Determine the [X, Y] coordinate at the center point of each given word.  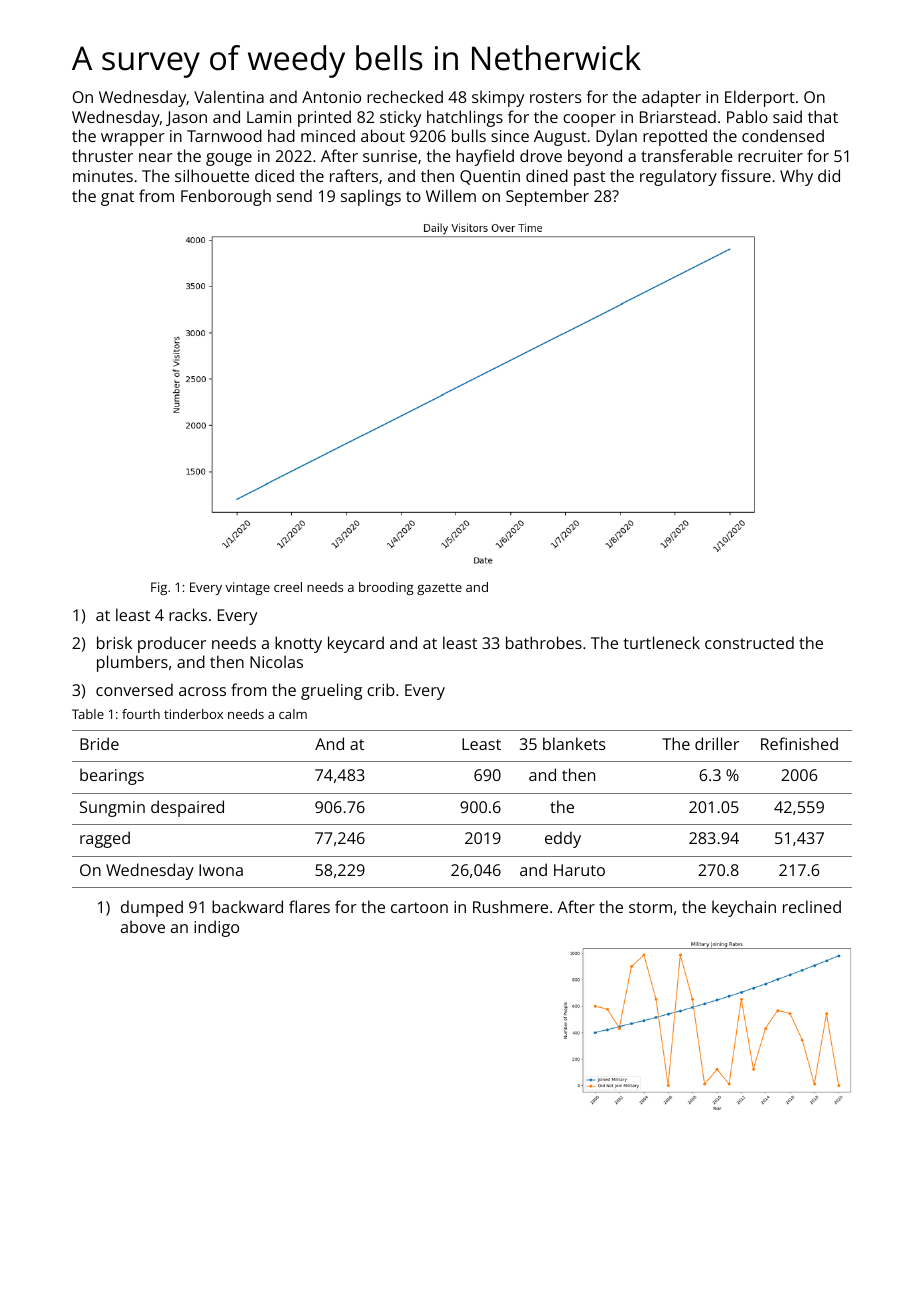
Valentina [229, 96]
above [143, 926]
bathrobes [544, 642]
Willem [451, 195]
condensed [783, 135]
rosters [555, 97]
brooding [386, 588]
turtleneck [662, 642]
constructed [749, 642]
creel [288, 587]
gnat [117, 198]
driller [717, 743]
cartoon [419, 907]
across [202, 691]
